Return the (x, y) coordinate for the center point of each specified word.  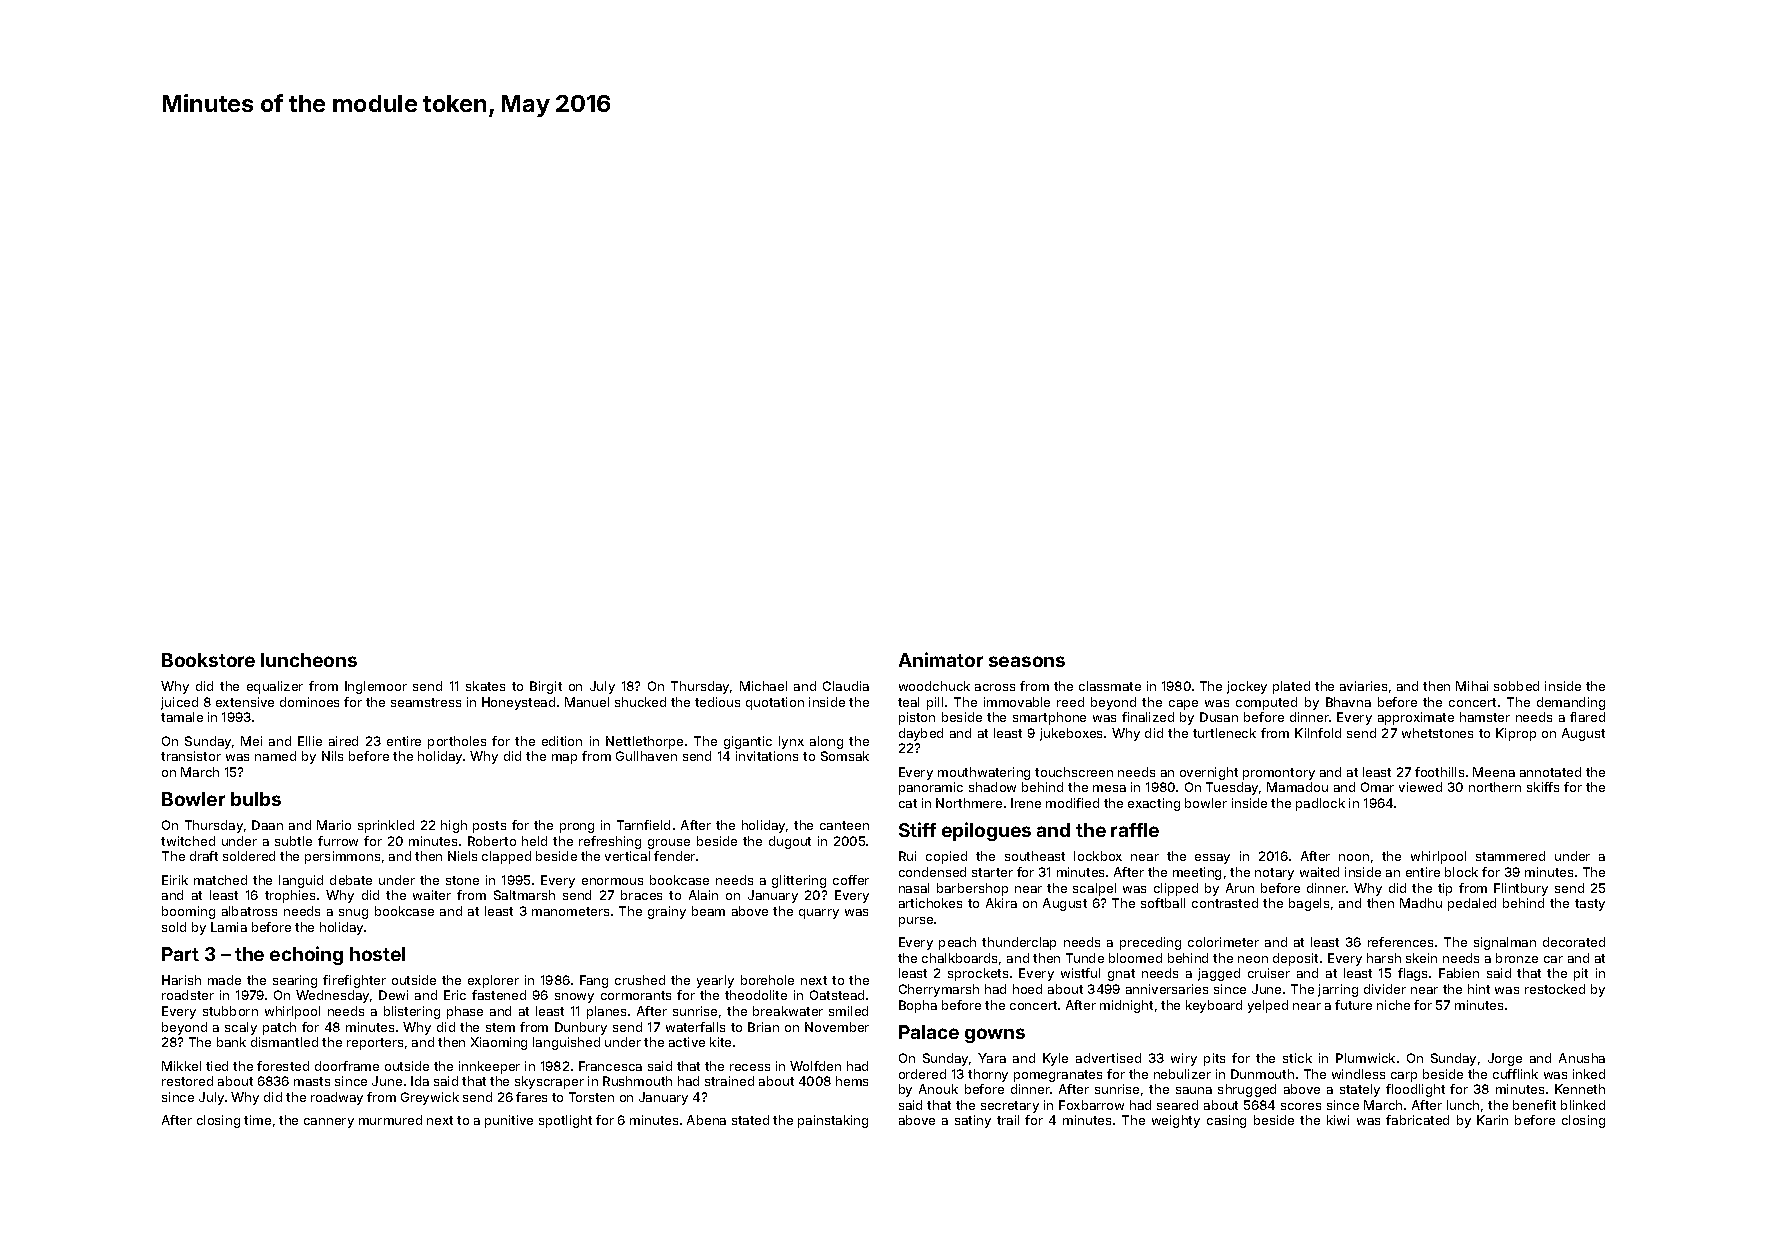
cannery (329, 1123)
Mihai (1472, 686)
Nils (332, 756)
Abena (706, 1120)
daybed (921, 734)
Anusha (1582, 1058)
